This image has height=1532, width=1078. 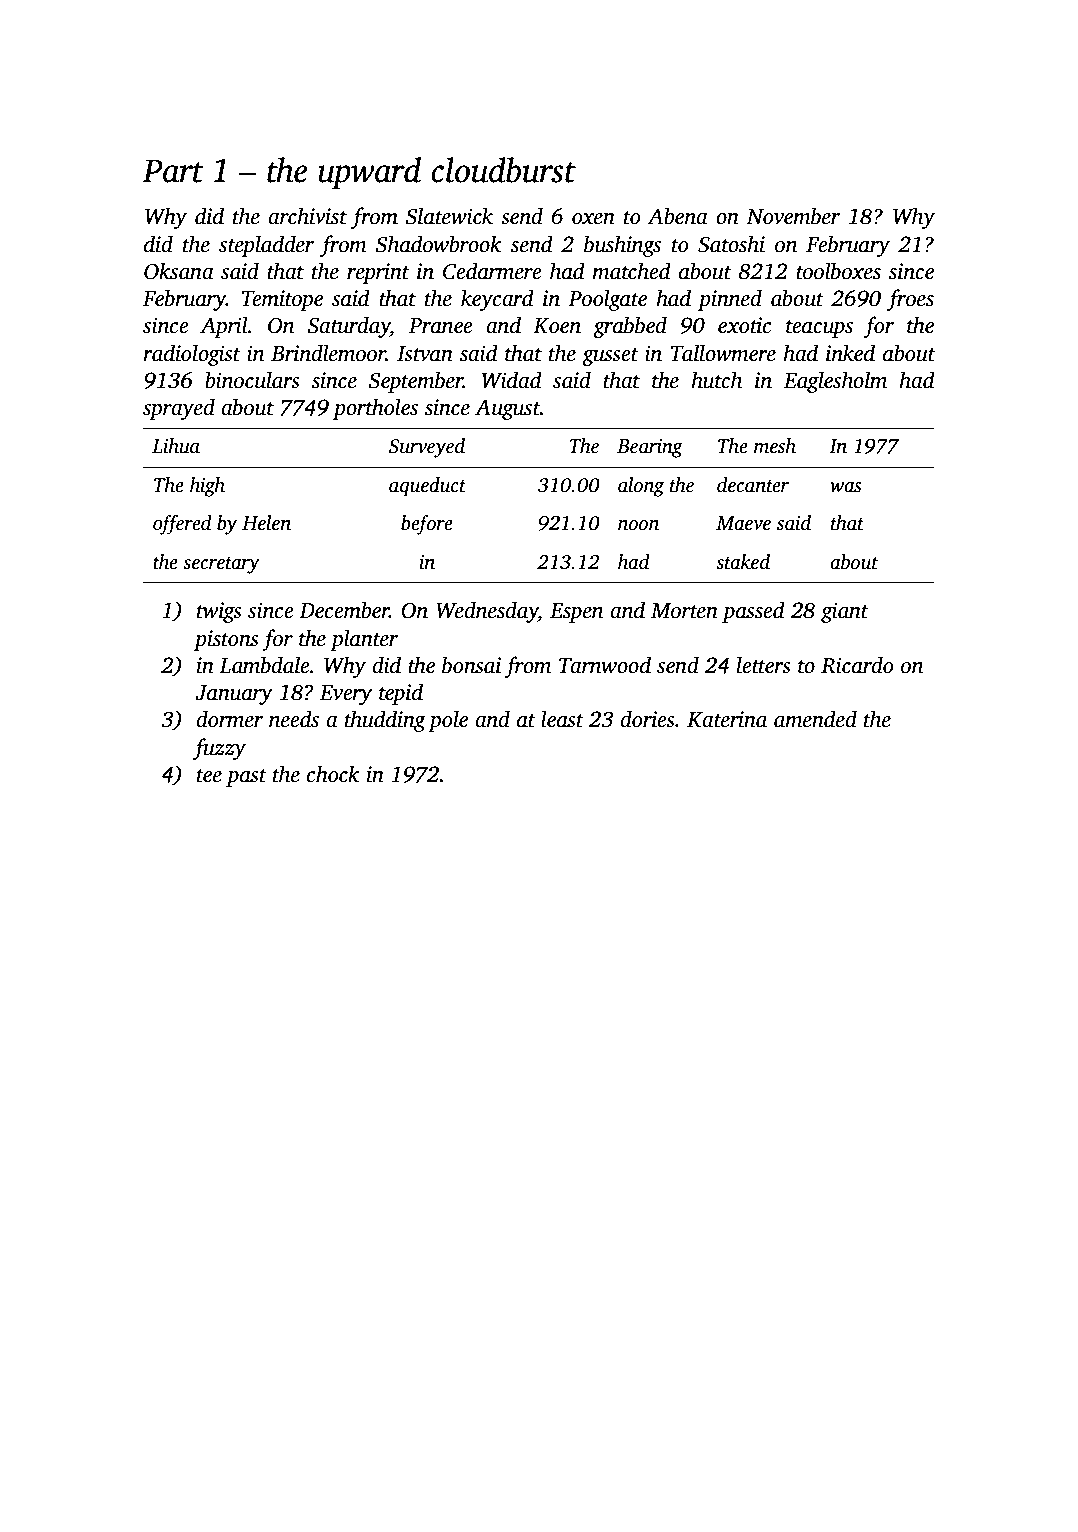 What do you see at coordinates (229, 719) in the image?
I see `dormer` at bounding box center [229, 719].
